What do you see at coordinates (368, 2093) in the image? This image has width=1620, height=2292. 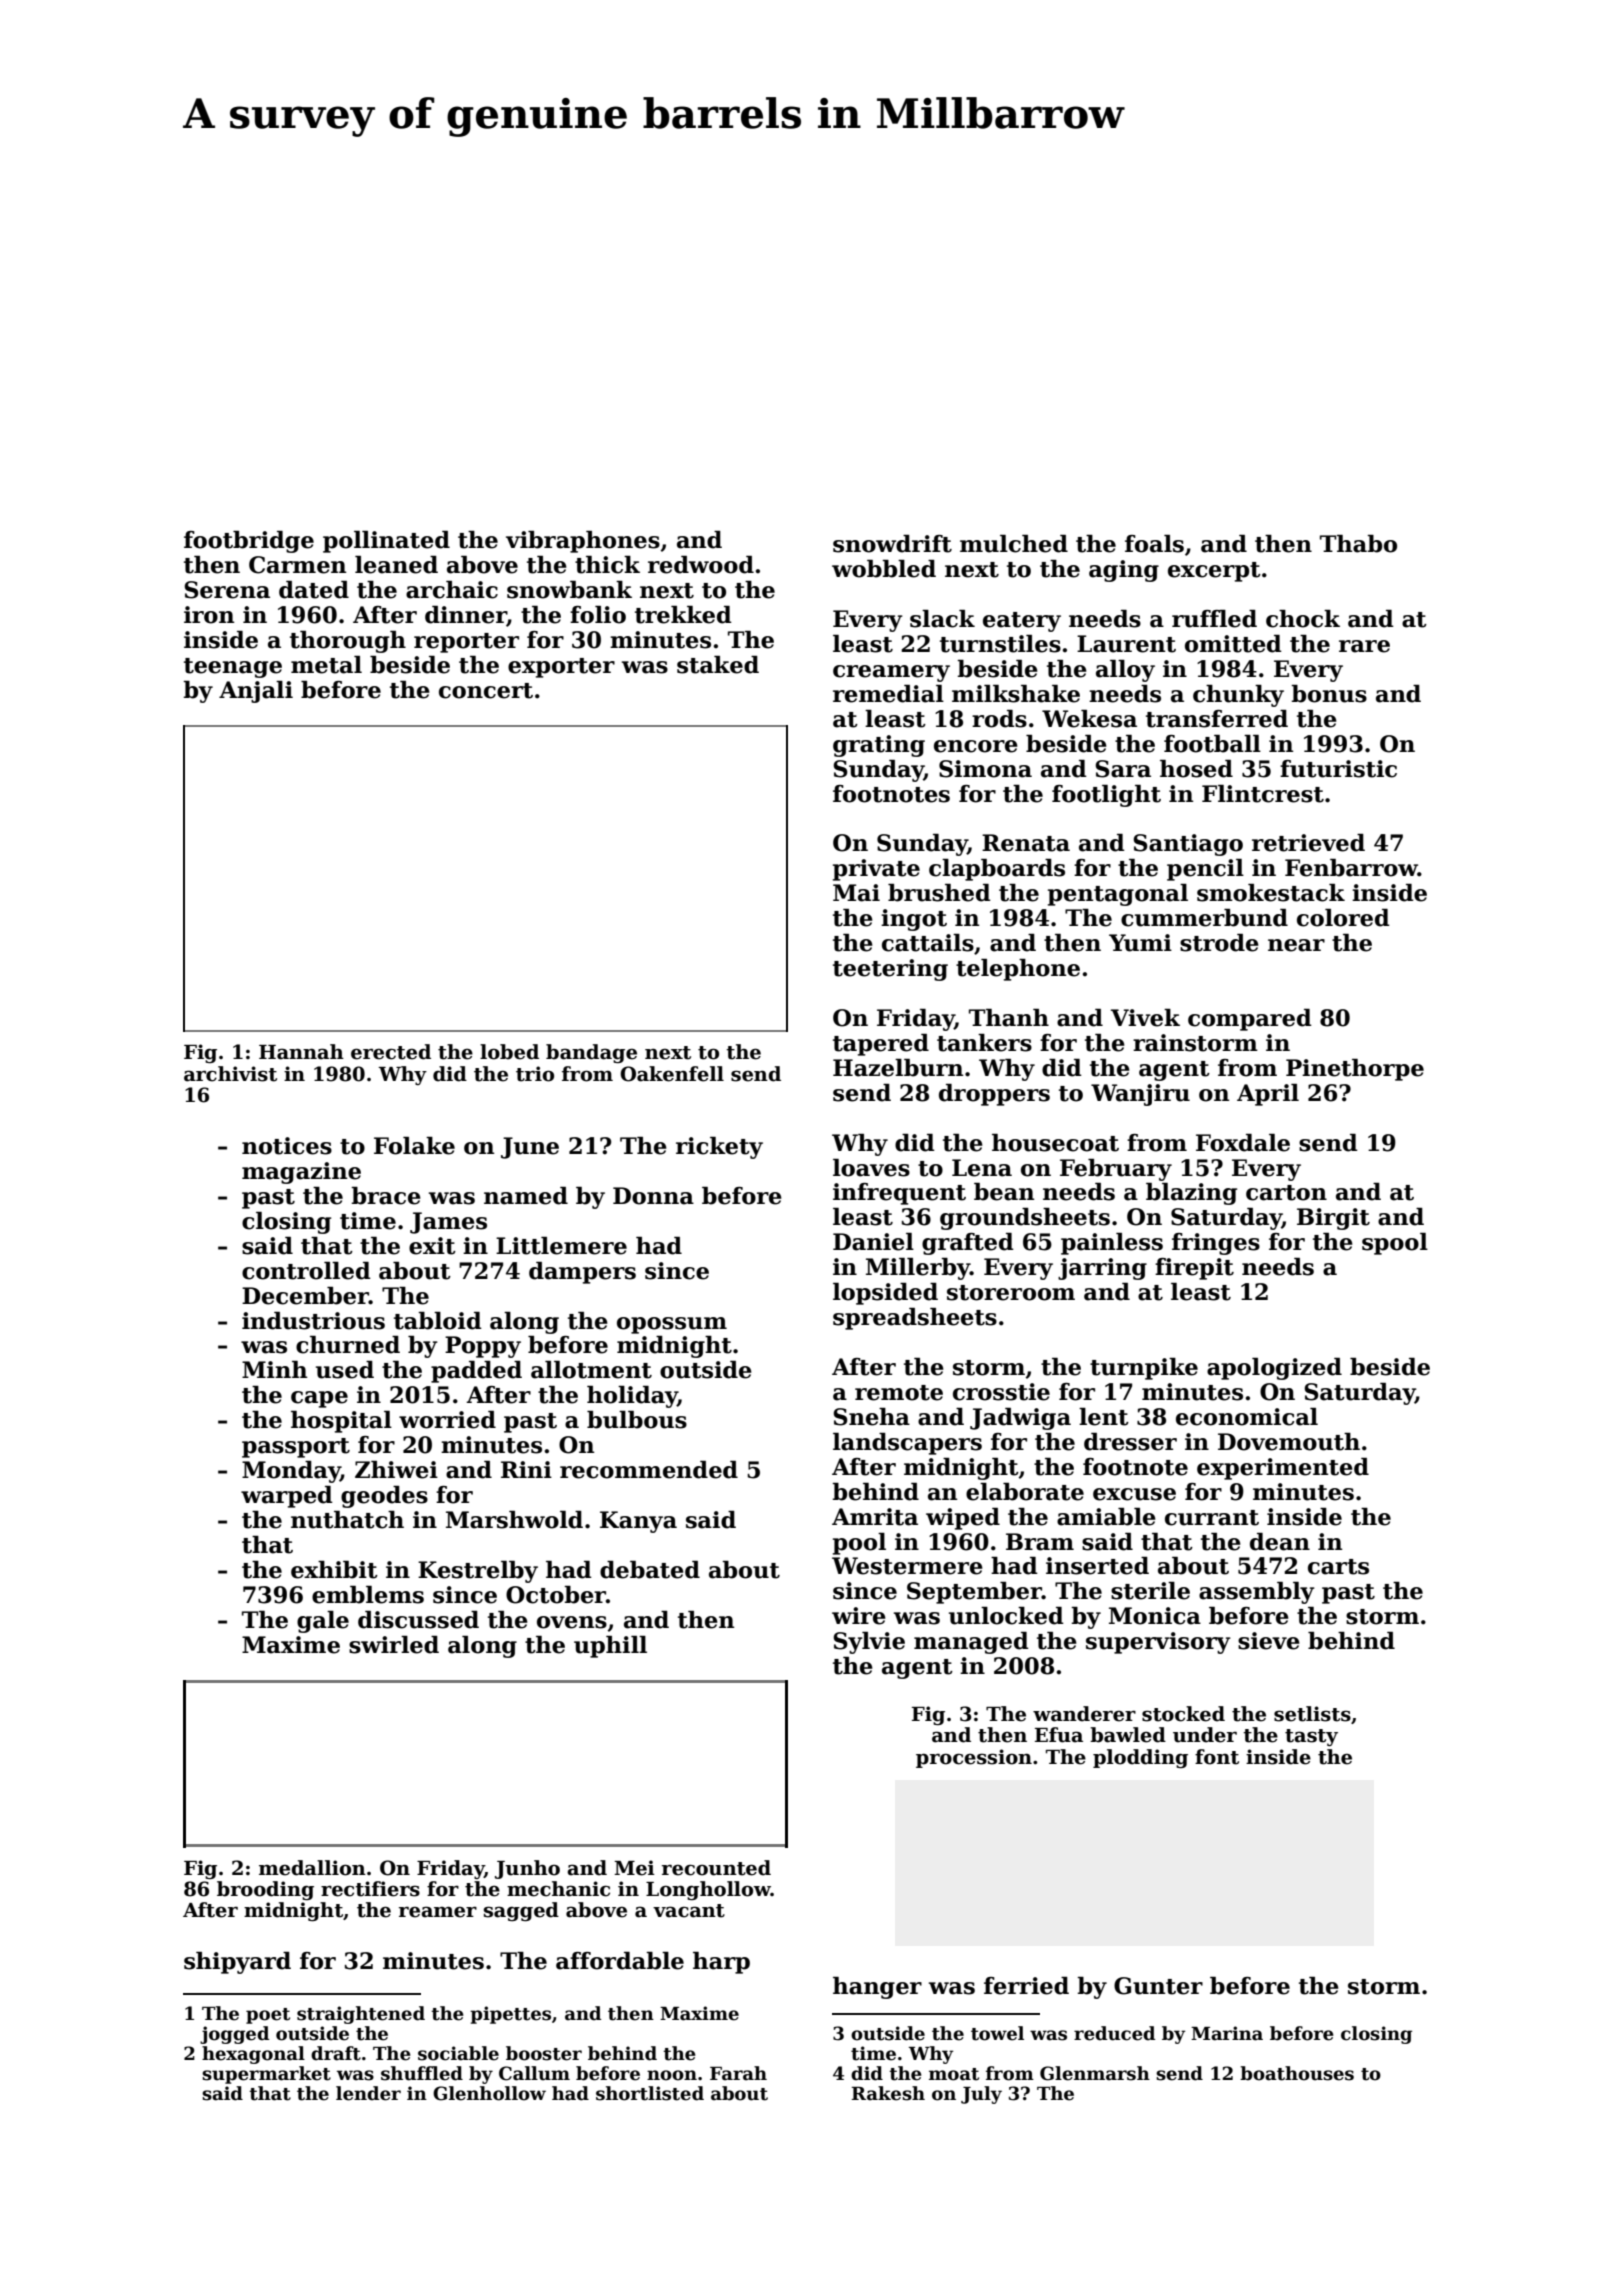 I see `lender` at bounding box center [368, 2093].
